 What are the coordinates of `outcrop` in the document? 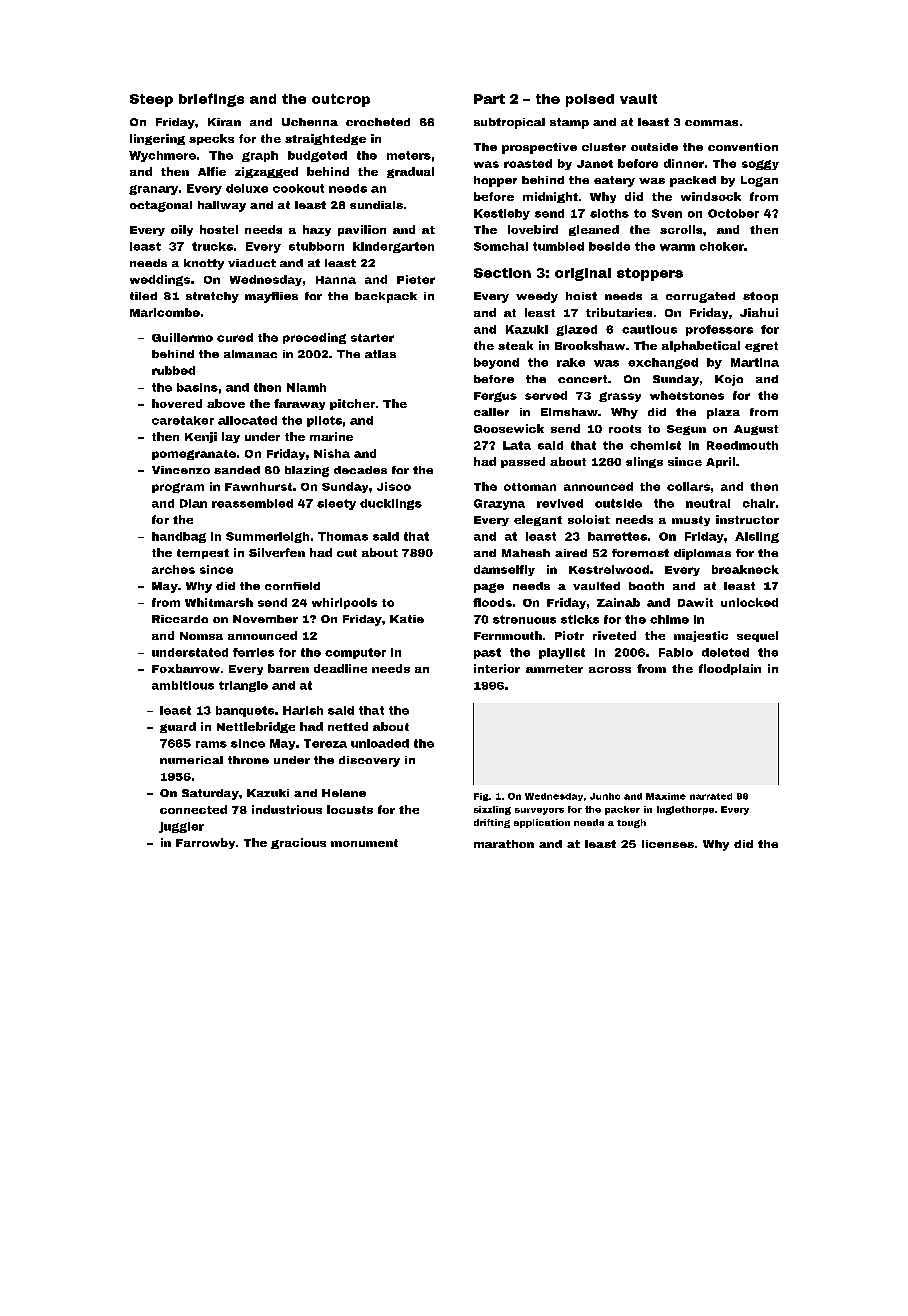 It's located at (341, 100).
